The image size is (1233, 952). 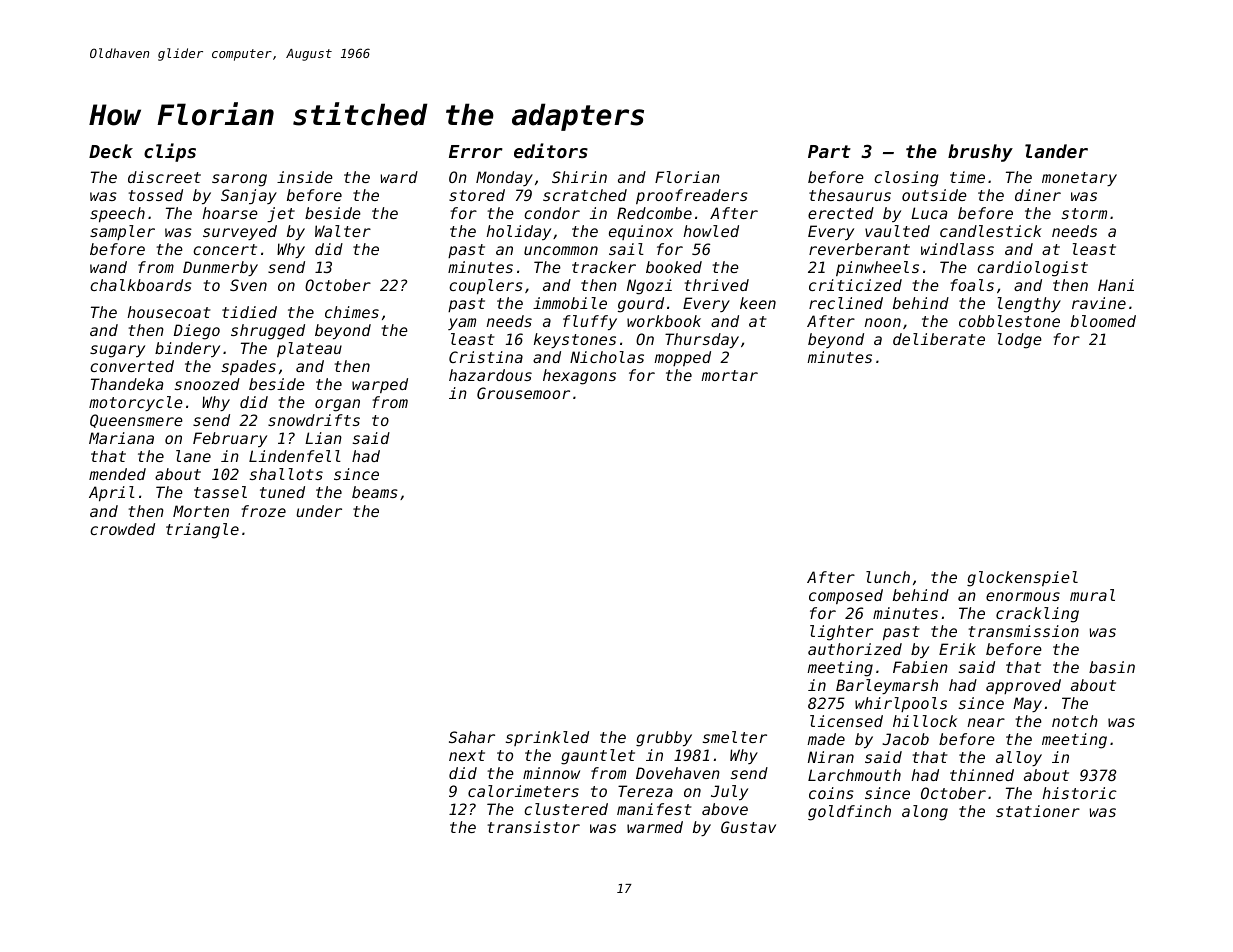 I want to click on Sahar, so click(x=472, y=737).
